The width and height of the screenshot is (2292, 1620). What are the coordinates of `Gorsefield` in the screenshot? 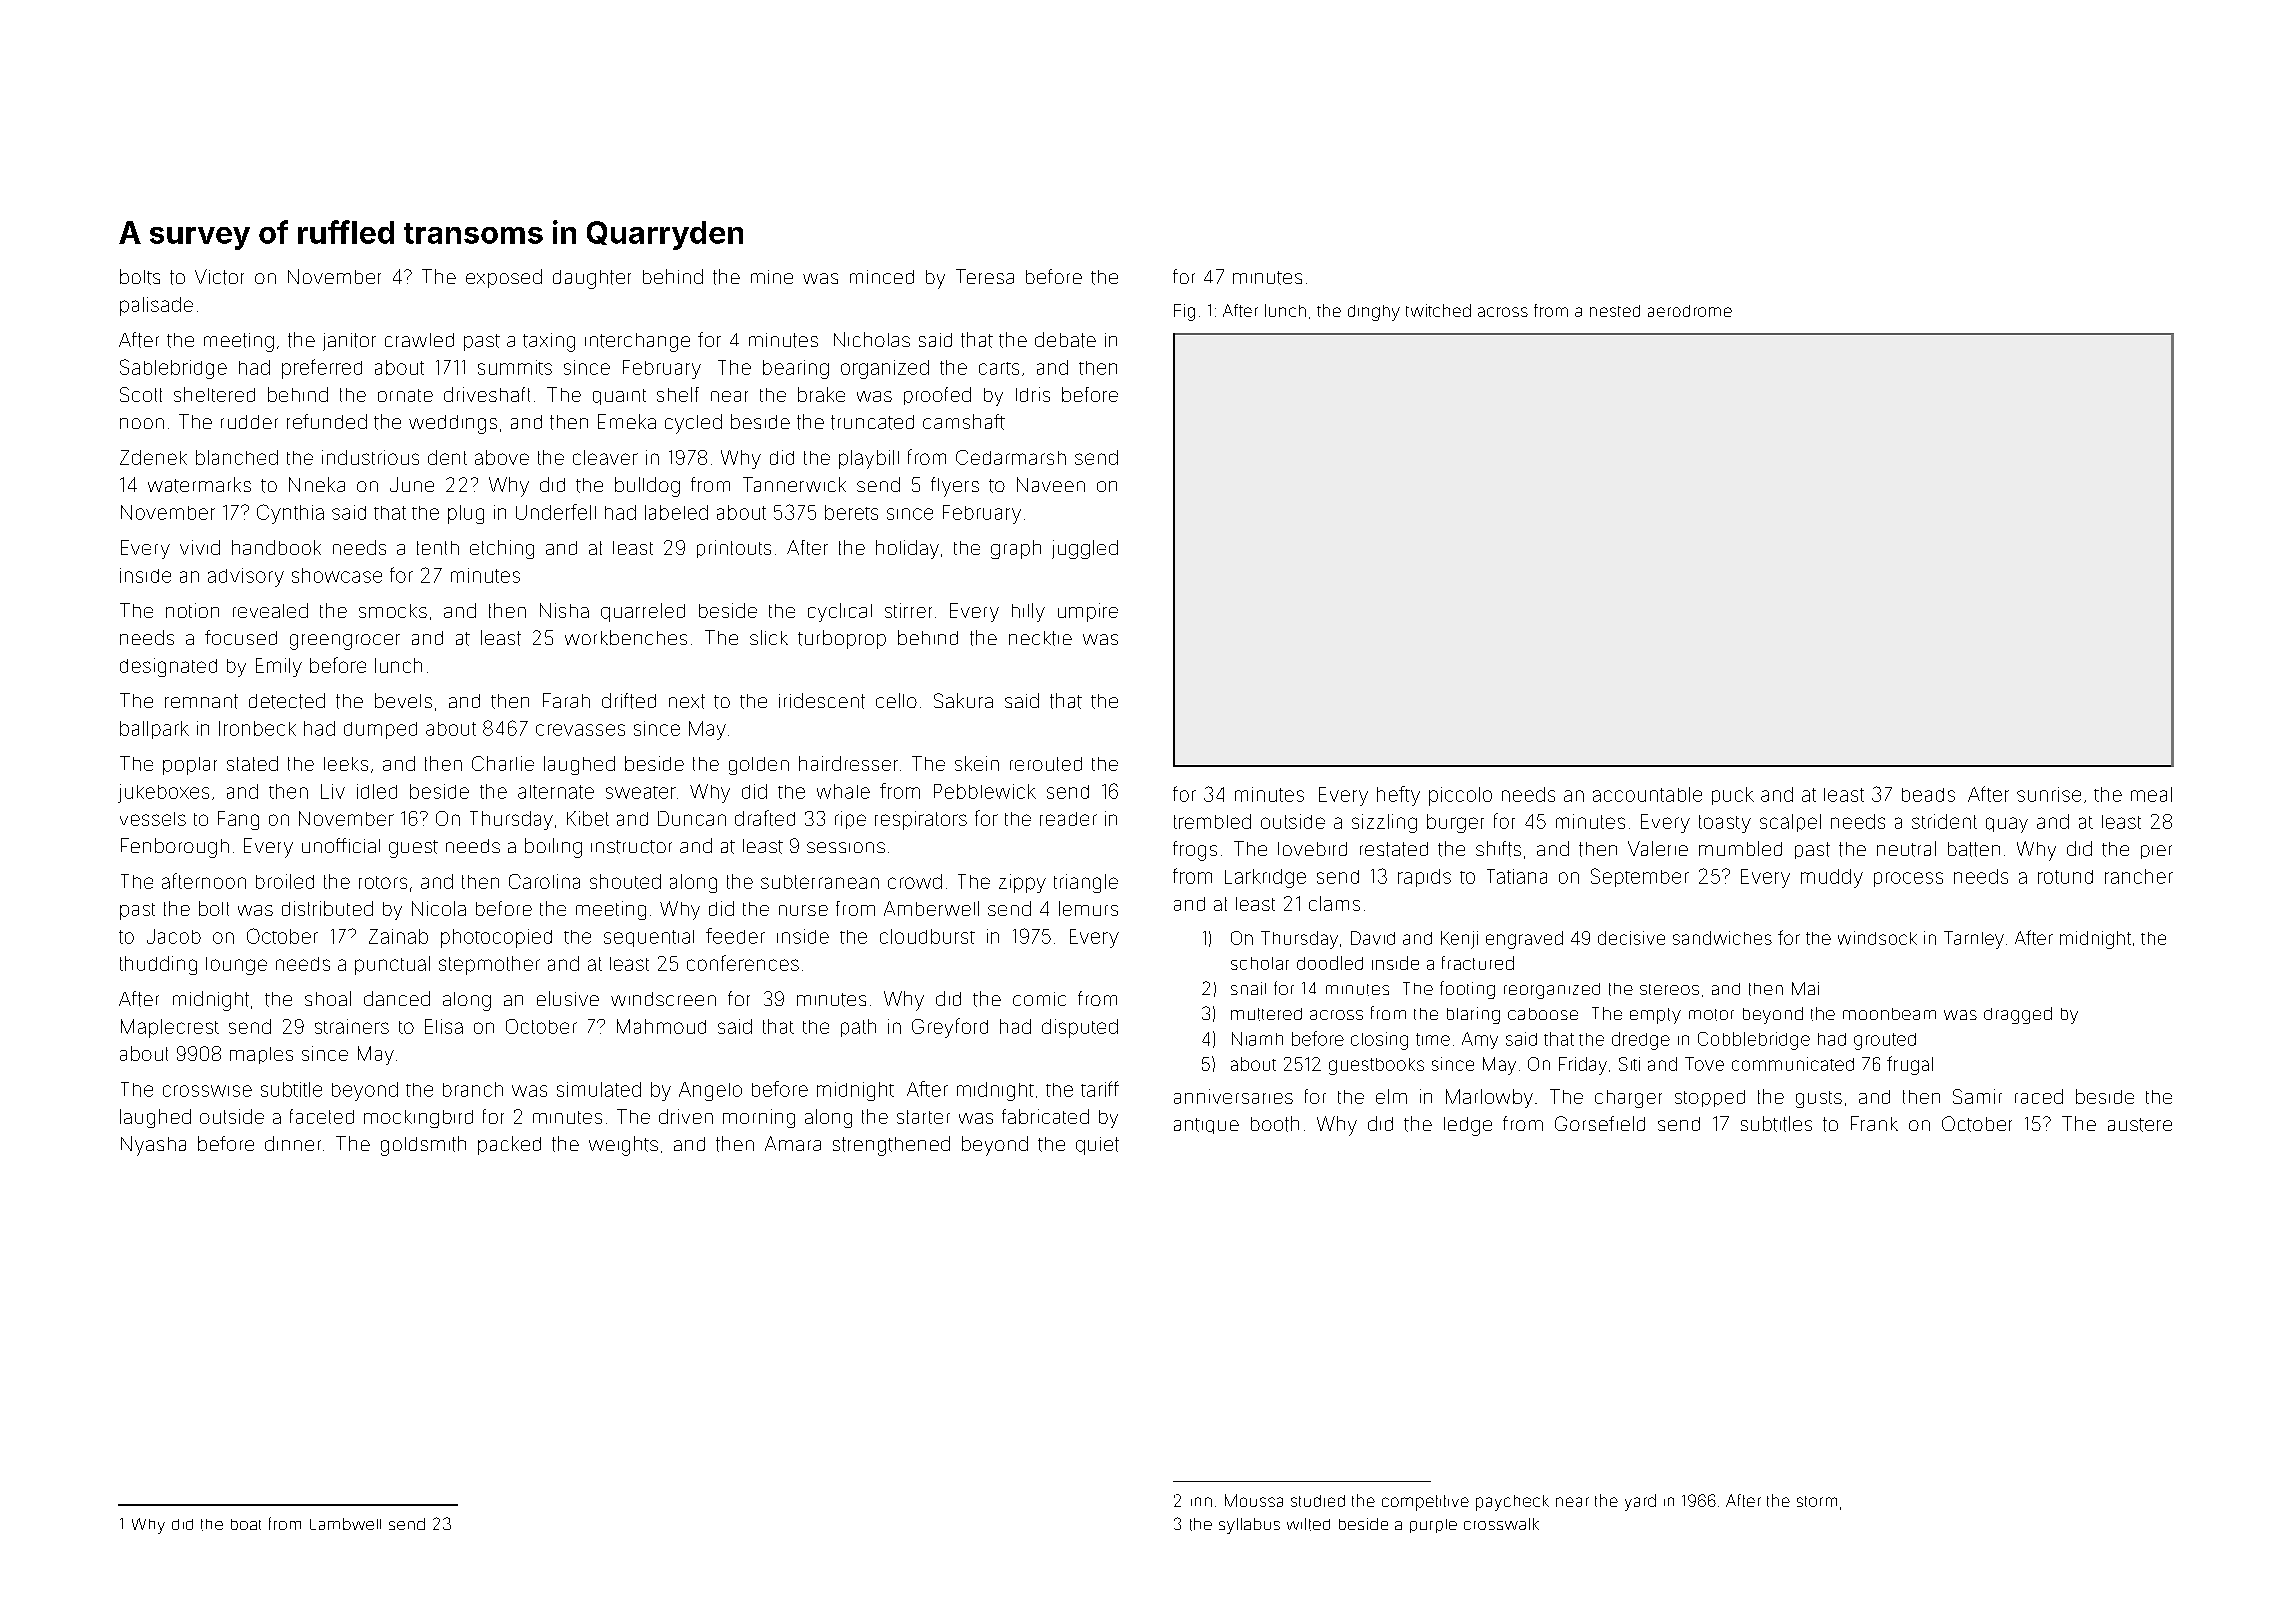 It's located at (1600, 1123).
